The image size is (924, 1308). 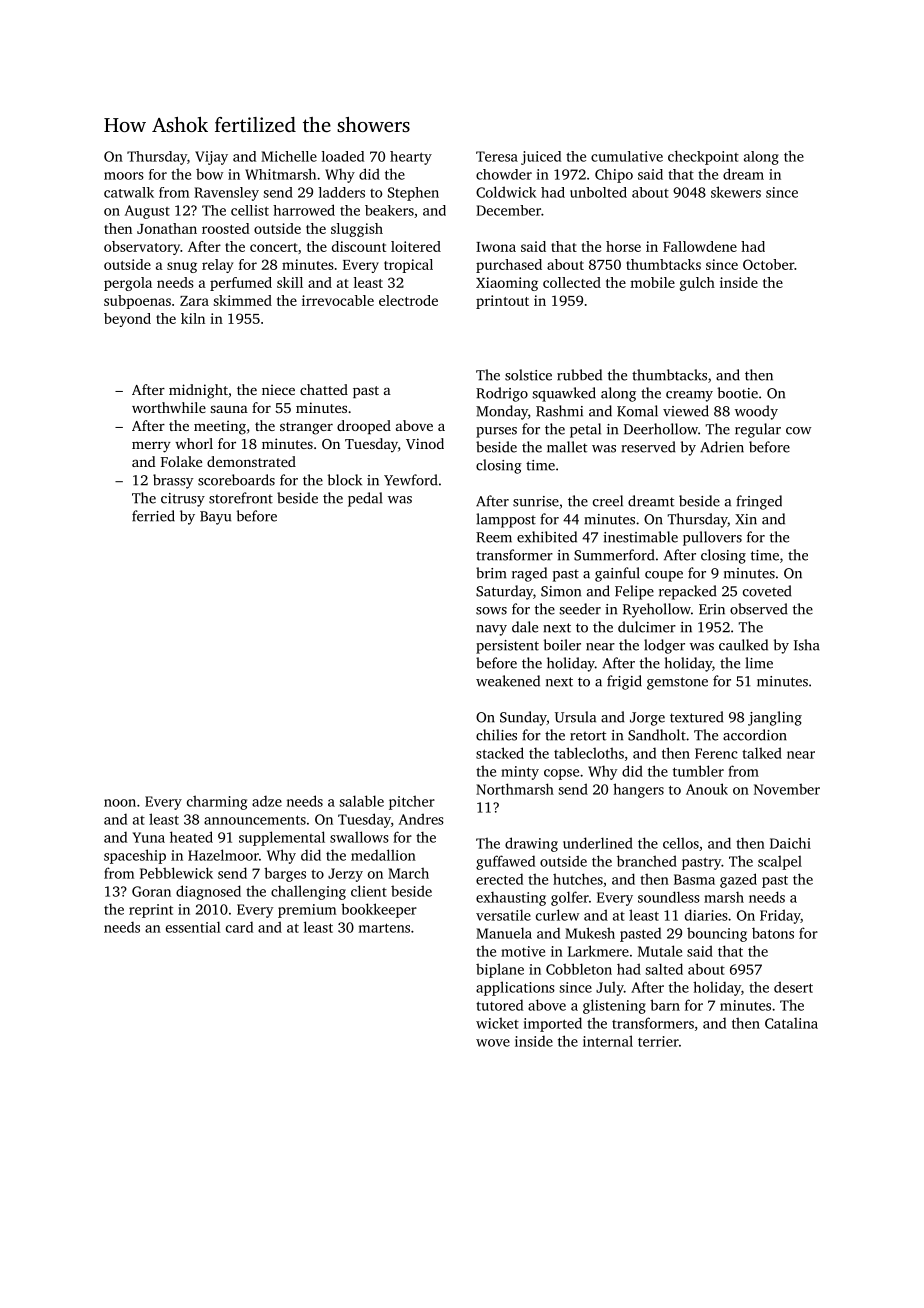 I want to click on barn, so click(x=665, y=1005).
